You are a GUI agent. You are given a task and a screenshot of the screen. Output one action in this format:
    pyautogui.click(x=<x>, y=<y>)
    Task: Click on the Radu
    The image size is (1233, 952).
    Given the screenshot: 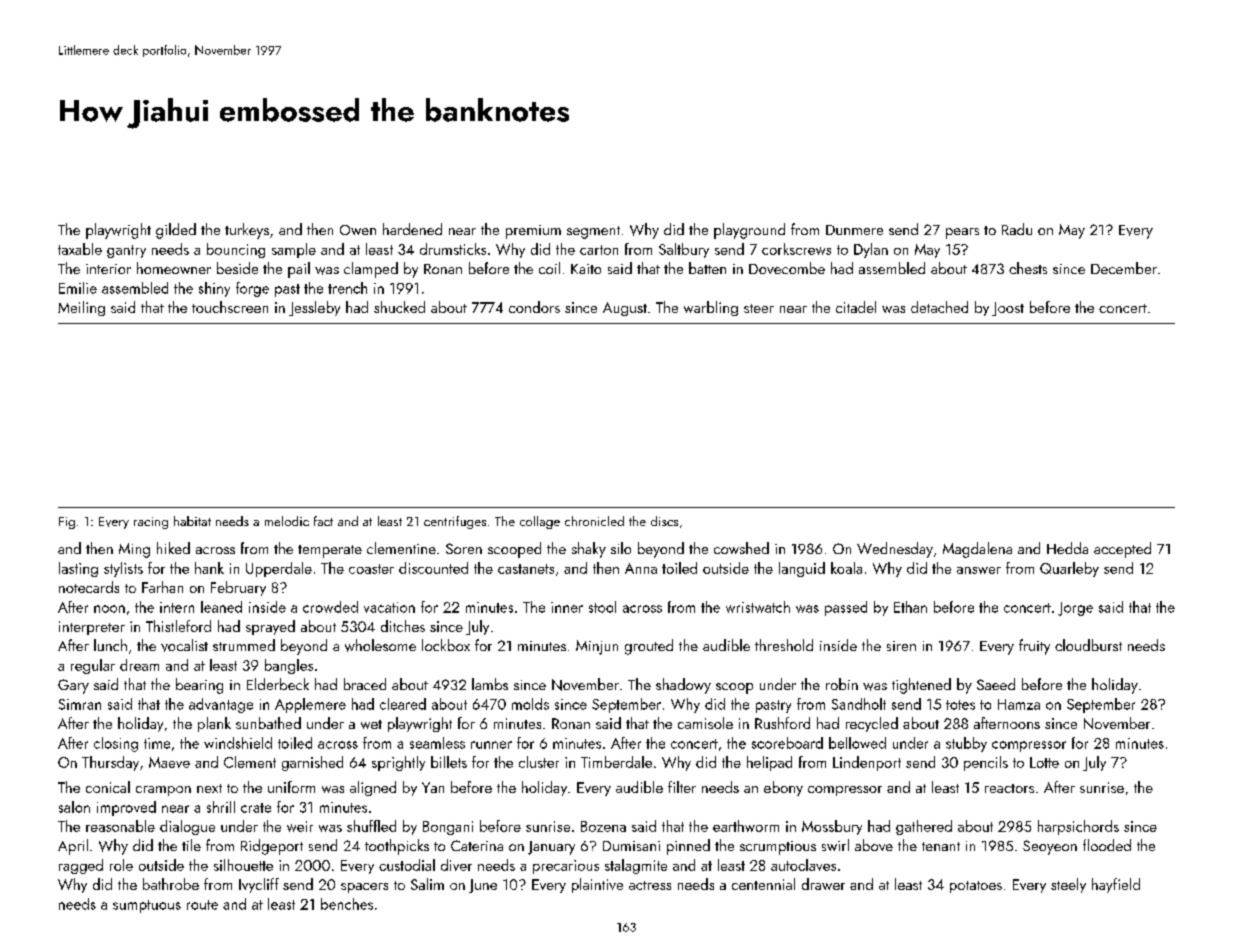 What is the action you would take?
    pyautogui.click(x=1017, y=229)
